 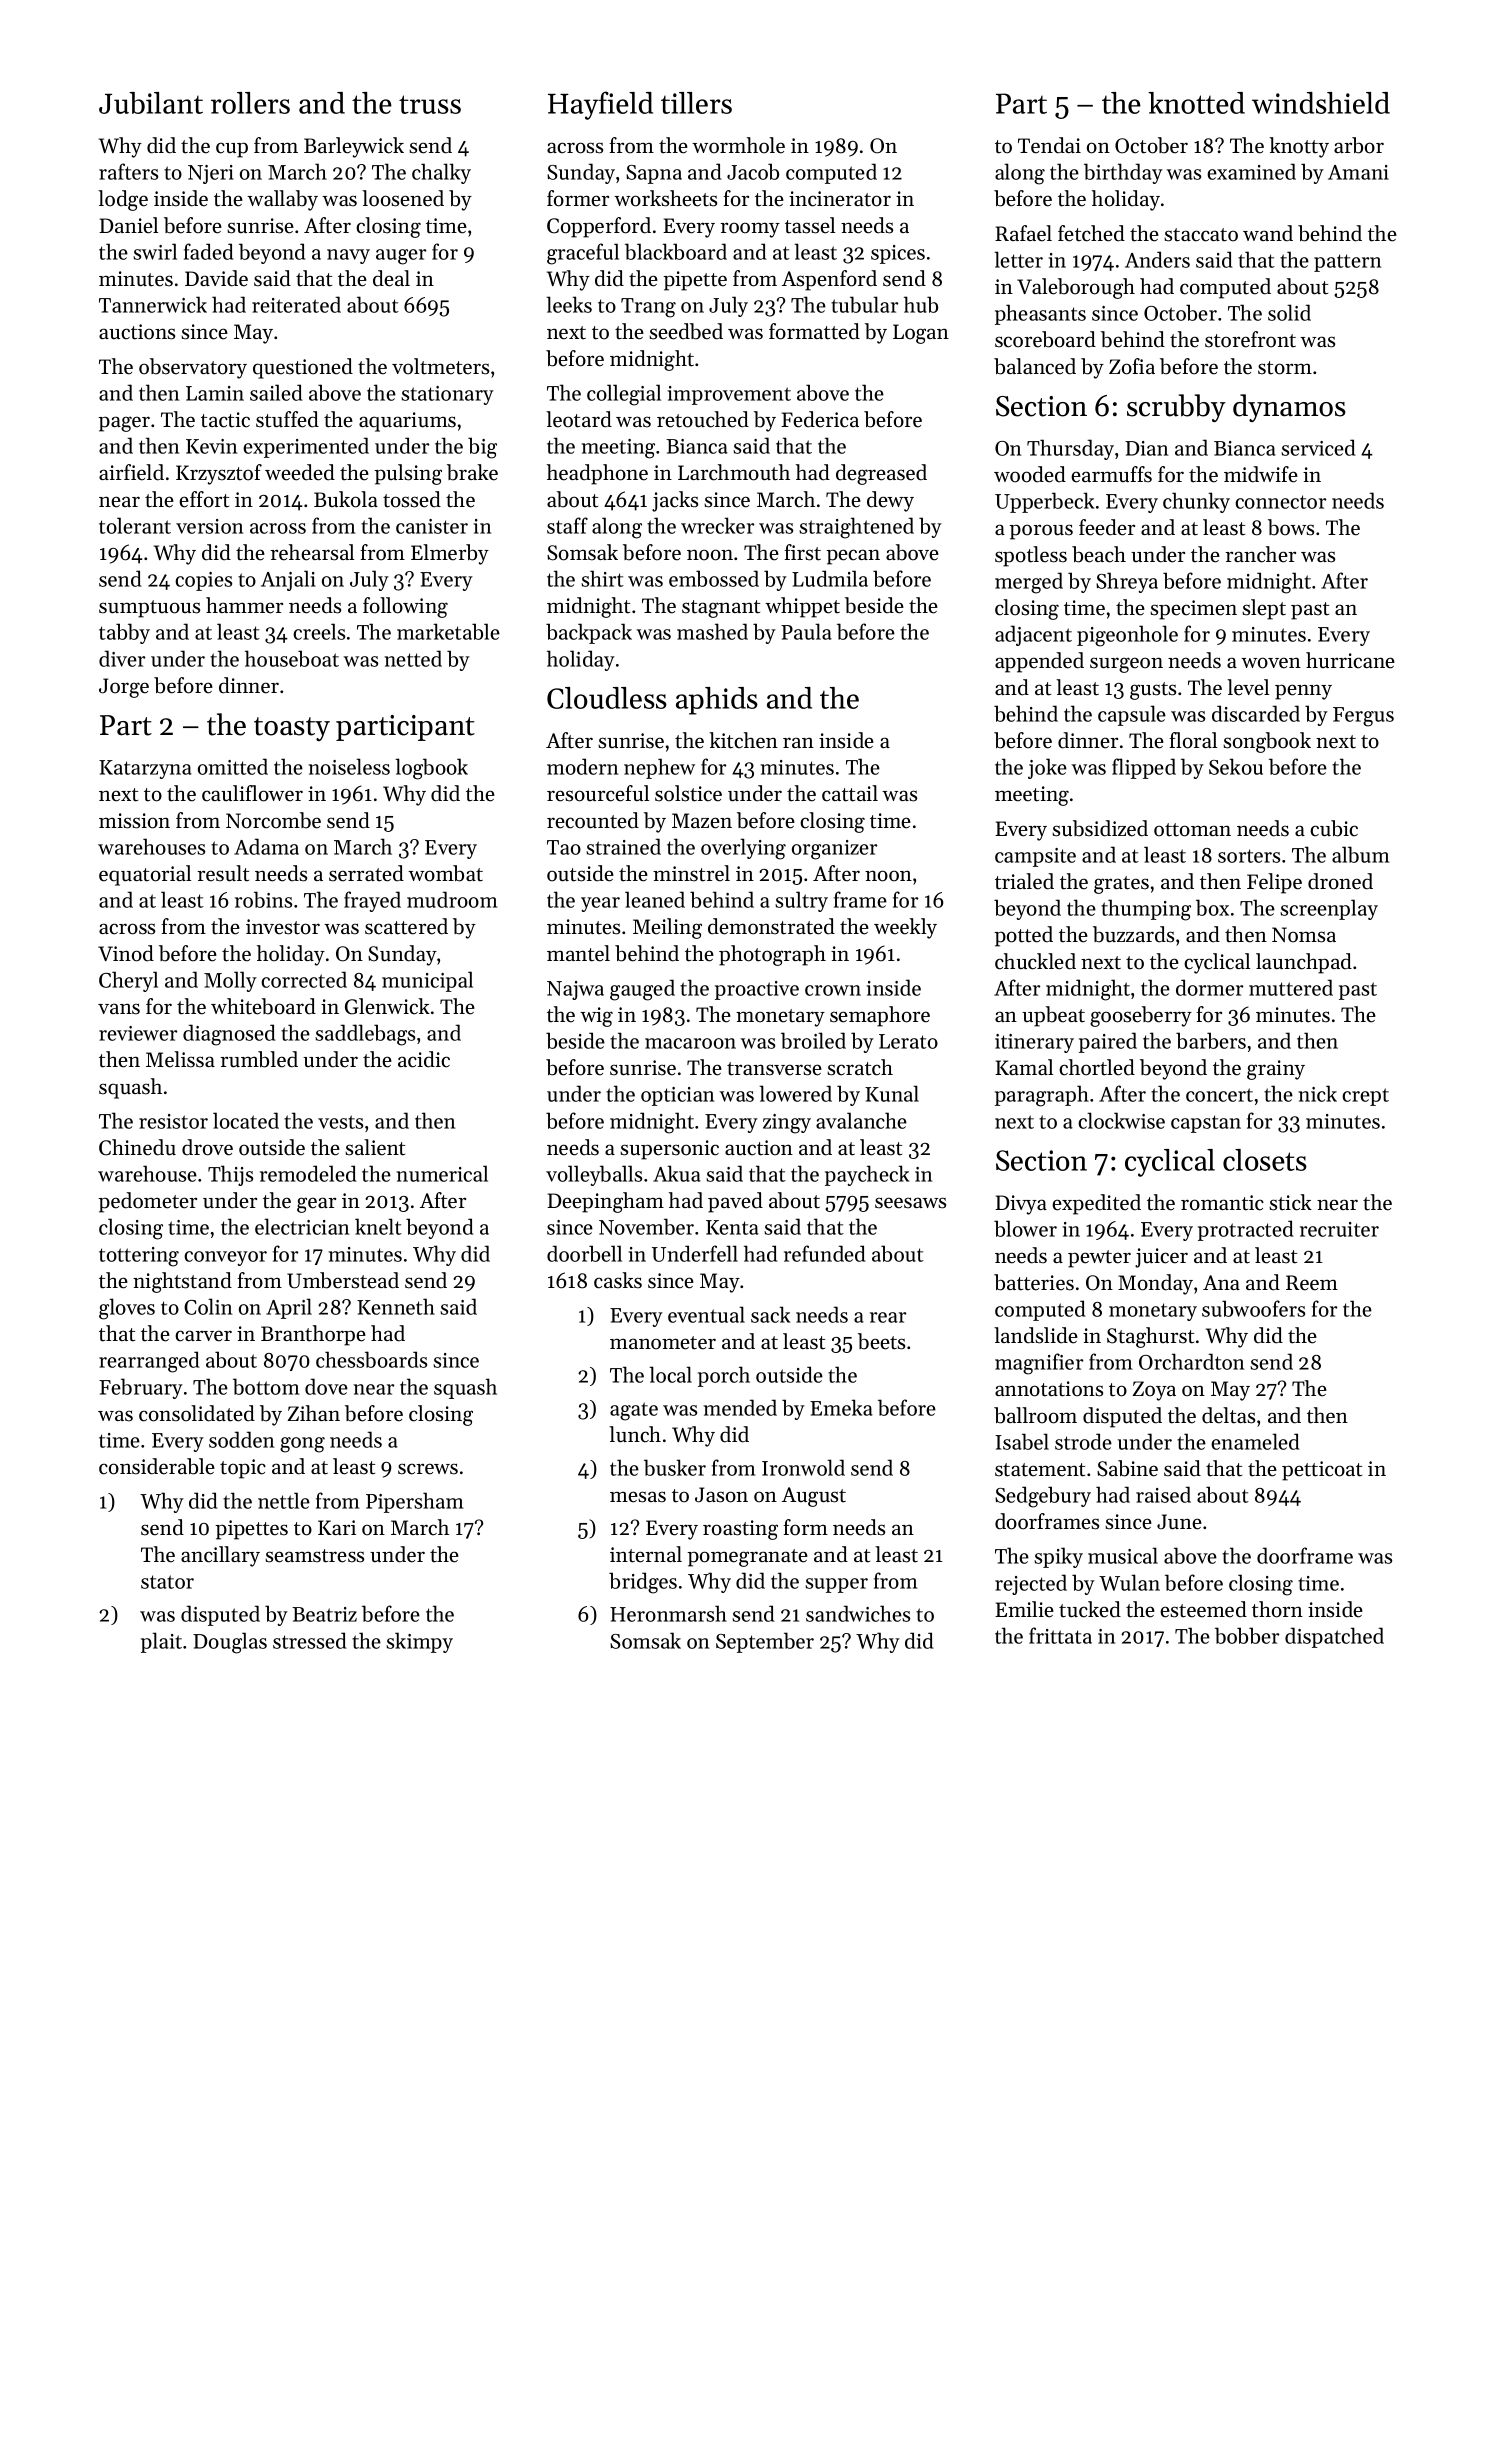 What do you see at coordinates (696, 103) in the document?
I see `tillers` at bounding box center [696, 103].
